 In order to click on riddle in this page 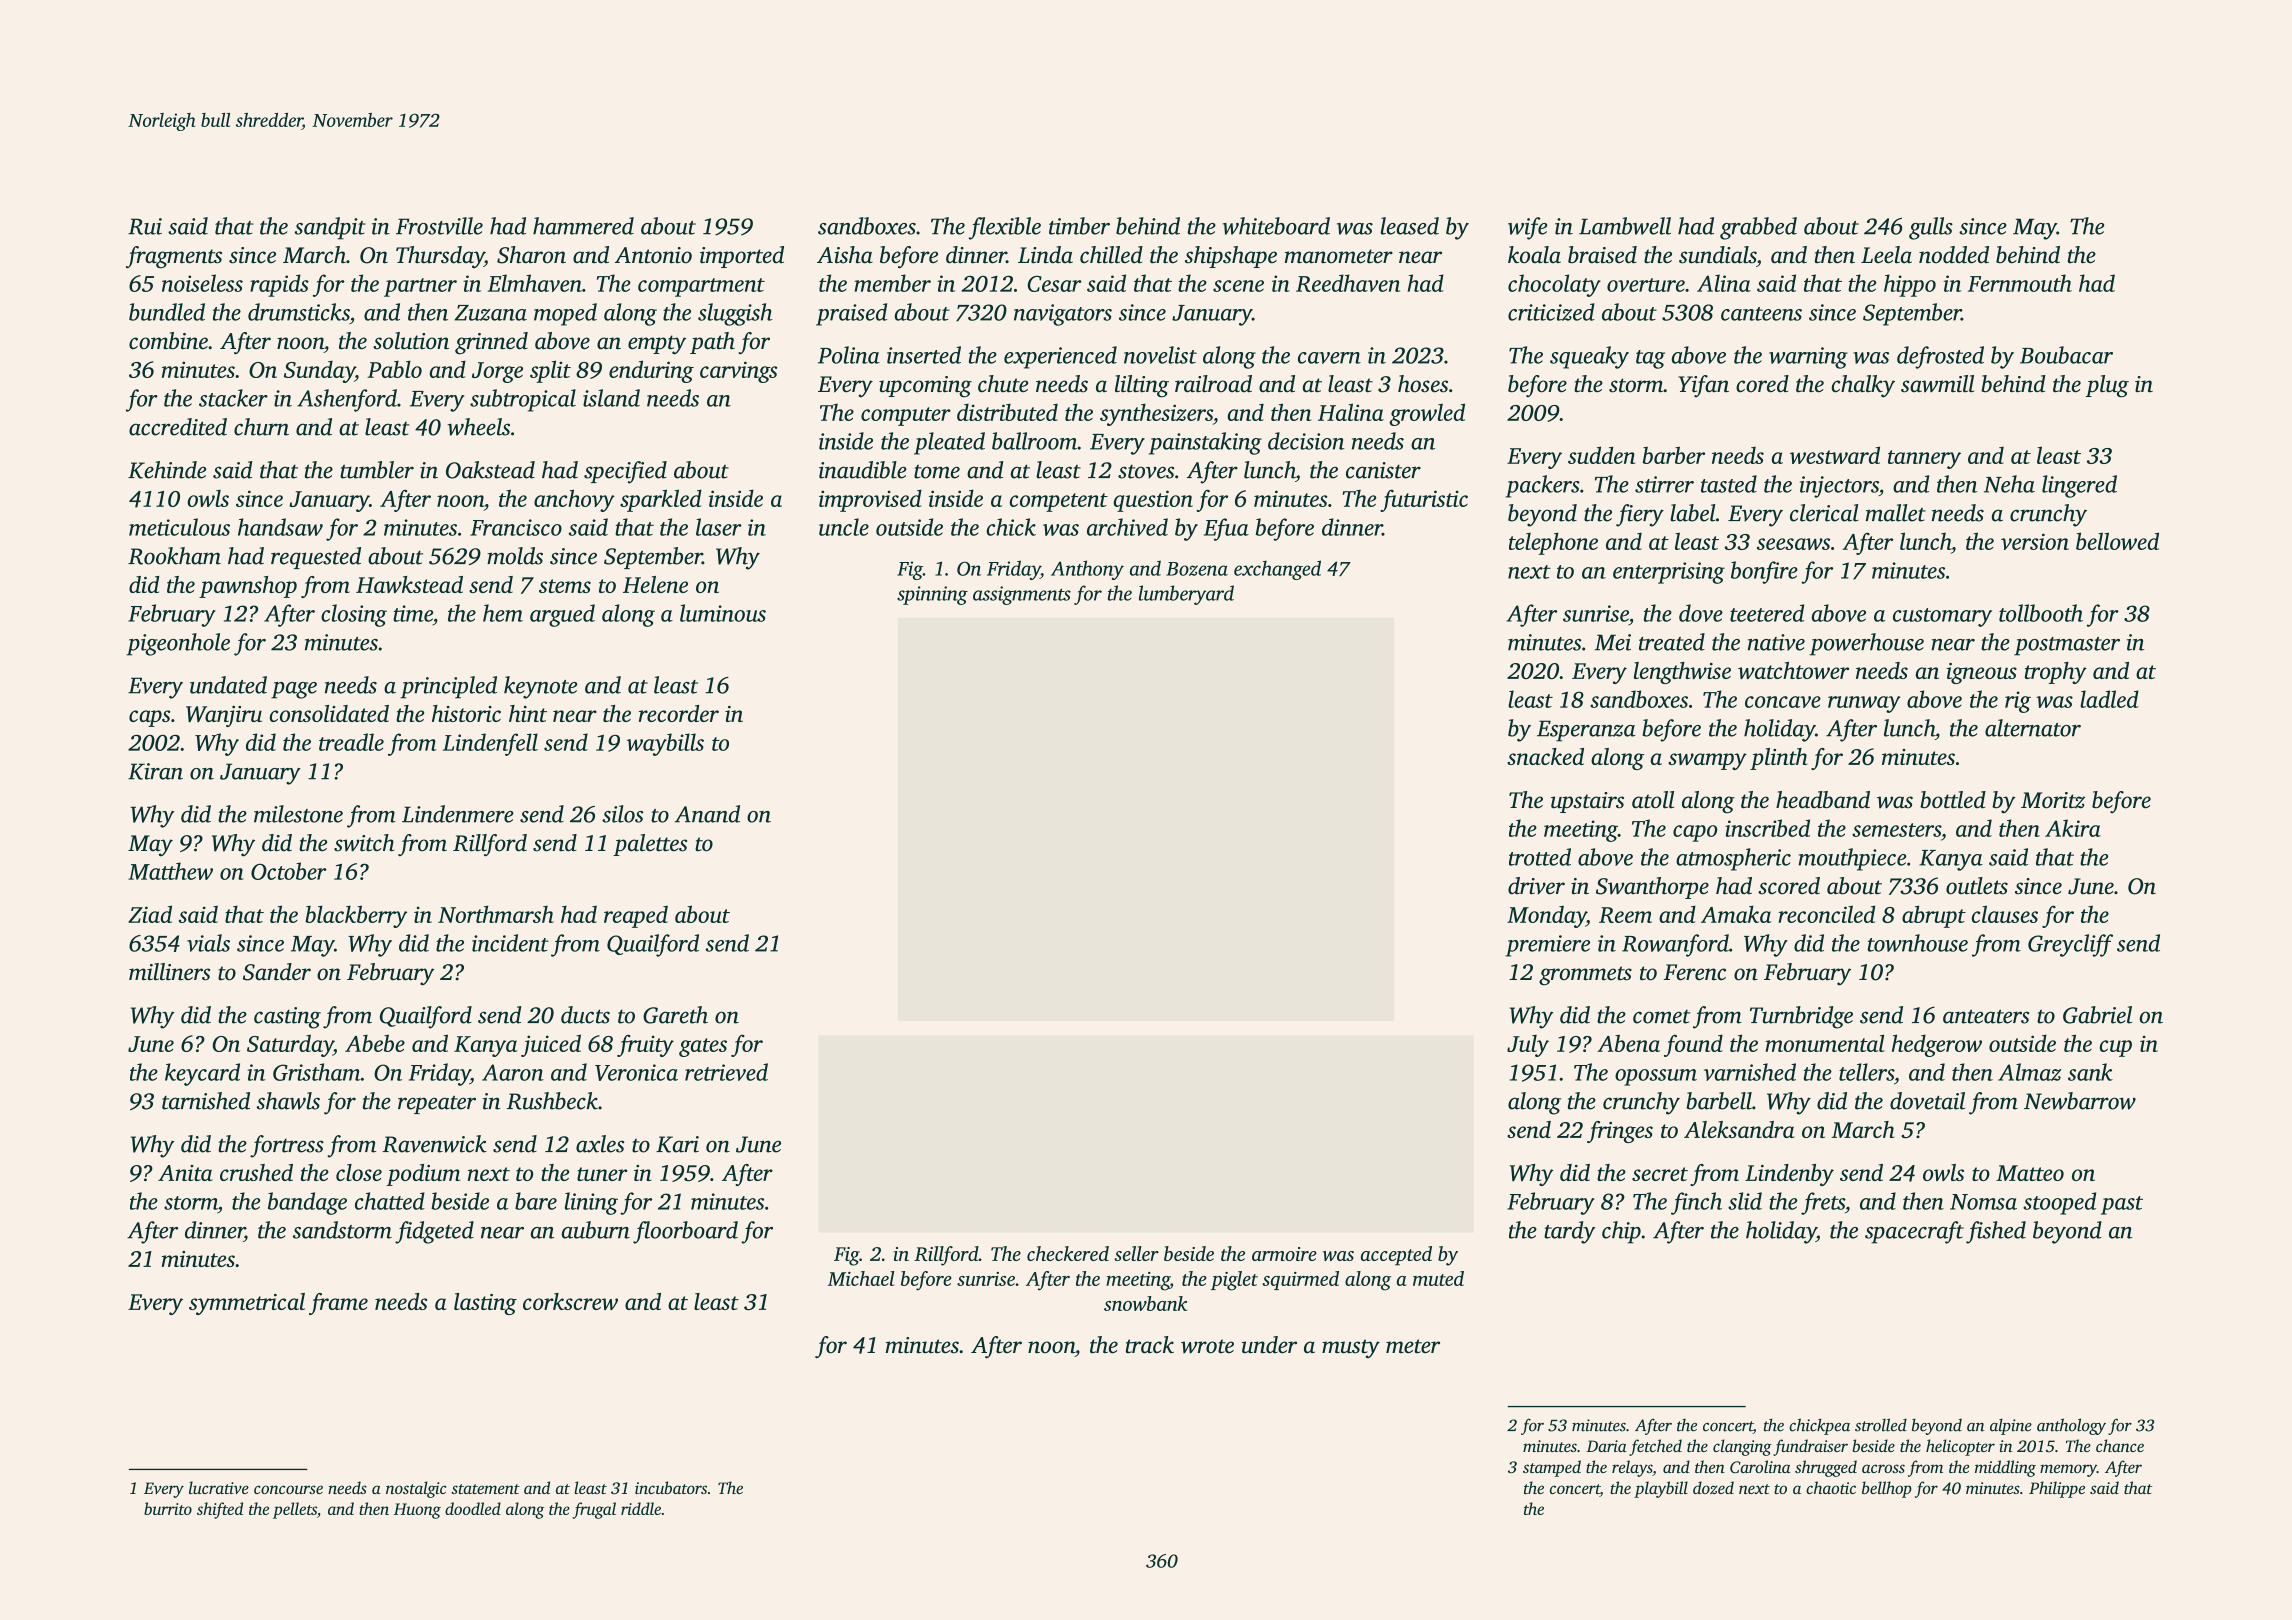, I will do `click(641, 1508)`.
